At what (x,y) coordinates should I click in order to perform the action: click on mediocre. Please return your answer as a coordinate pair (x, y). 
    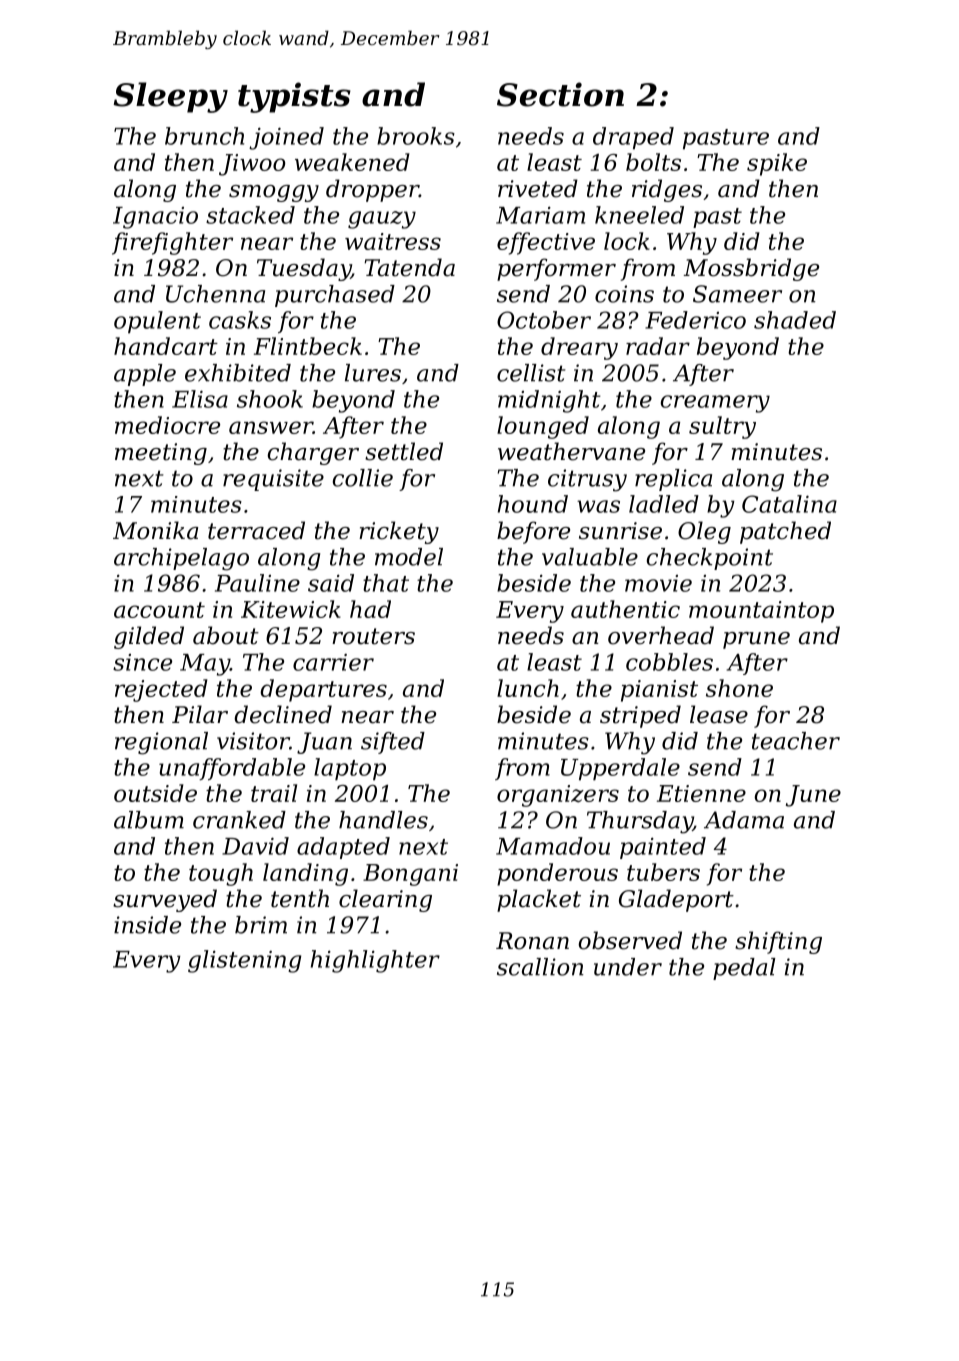
    Looking at the image, I should click on (167, 425).
